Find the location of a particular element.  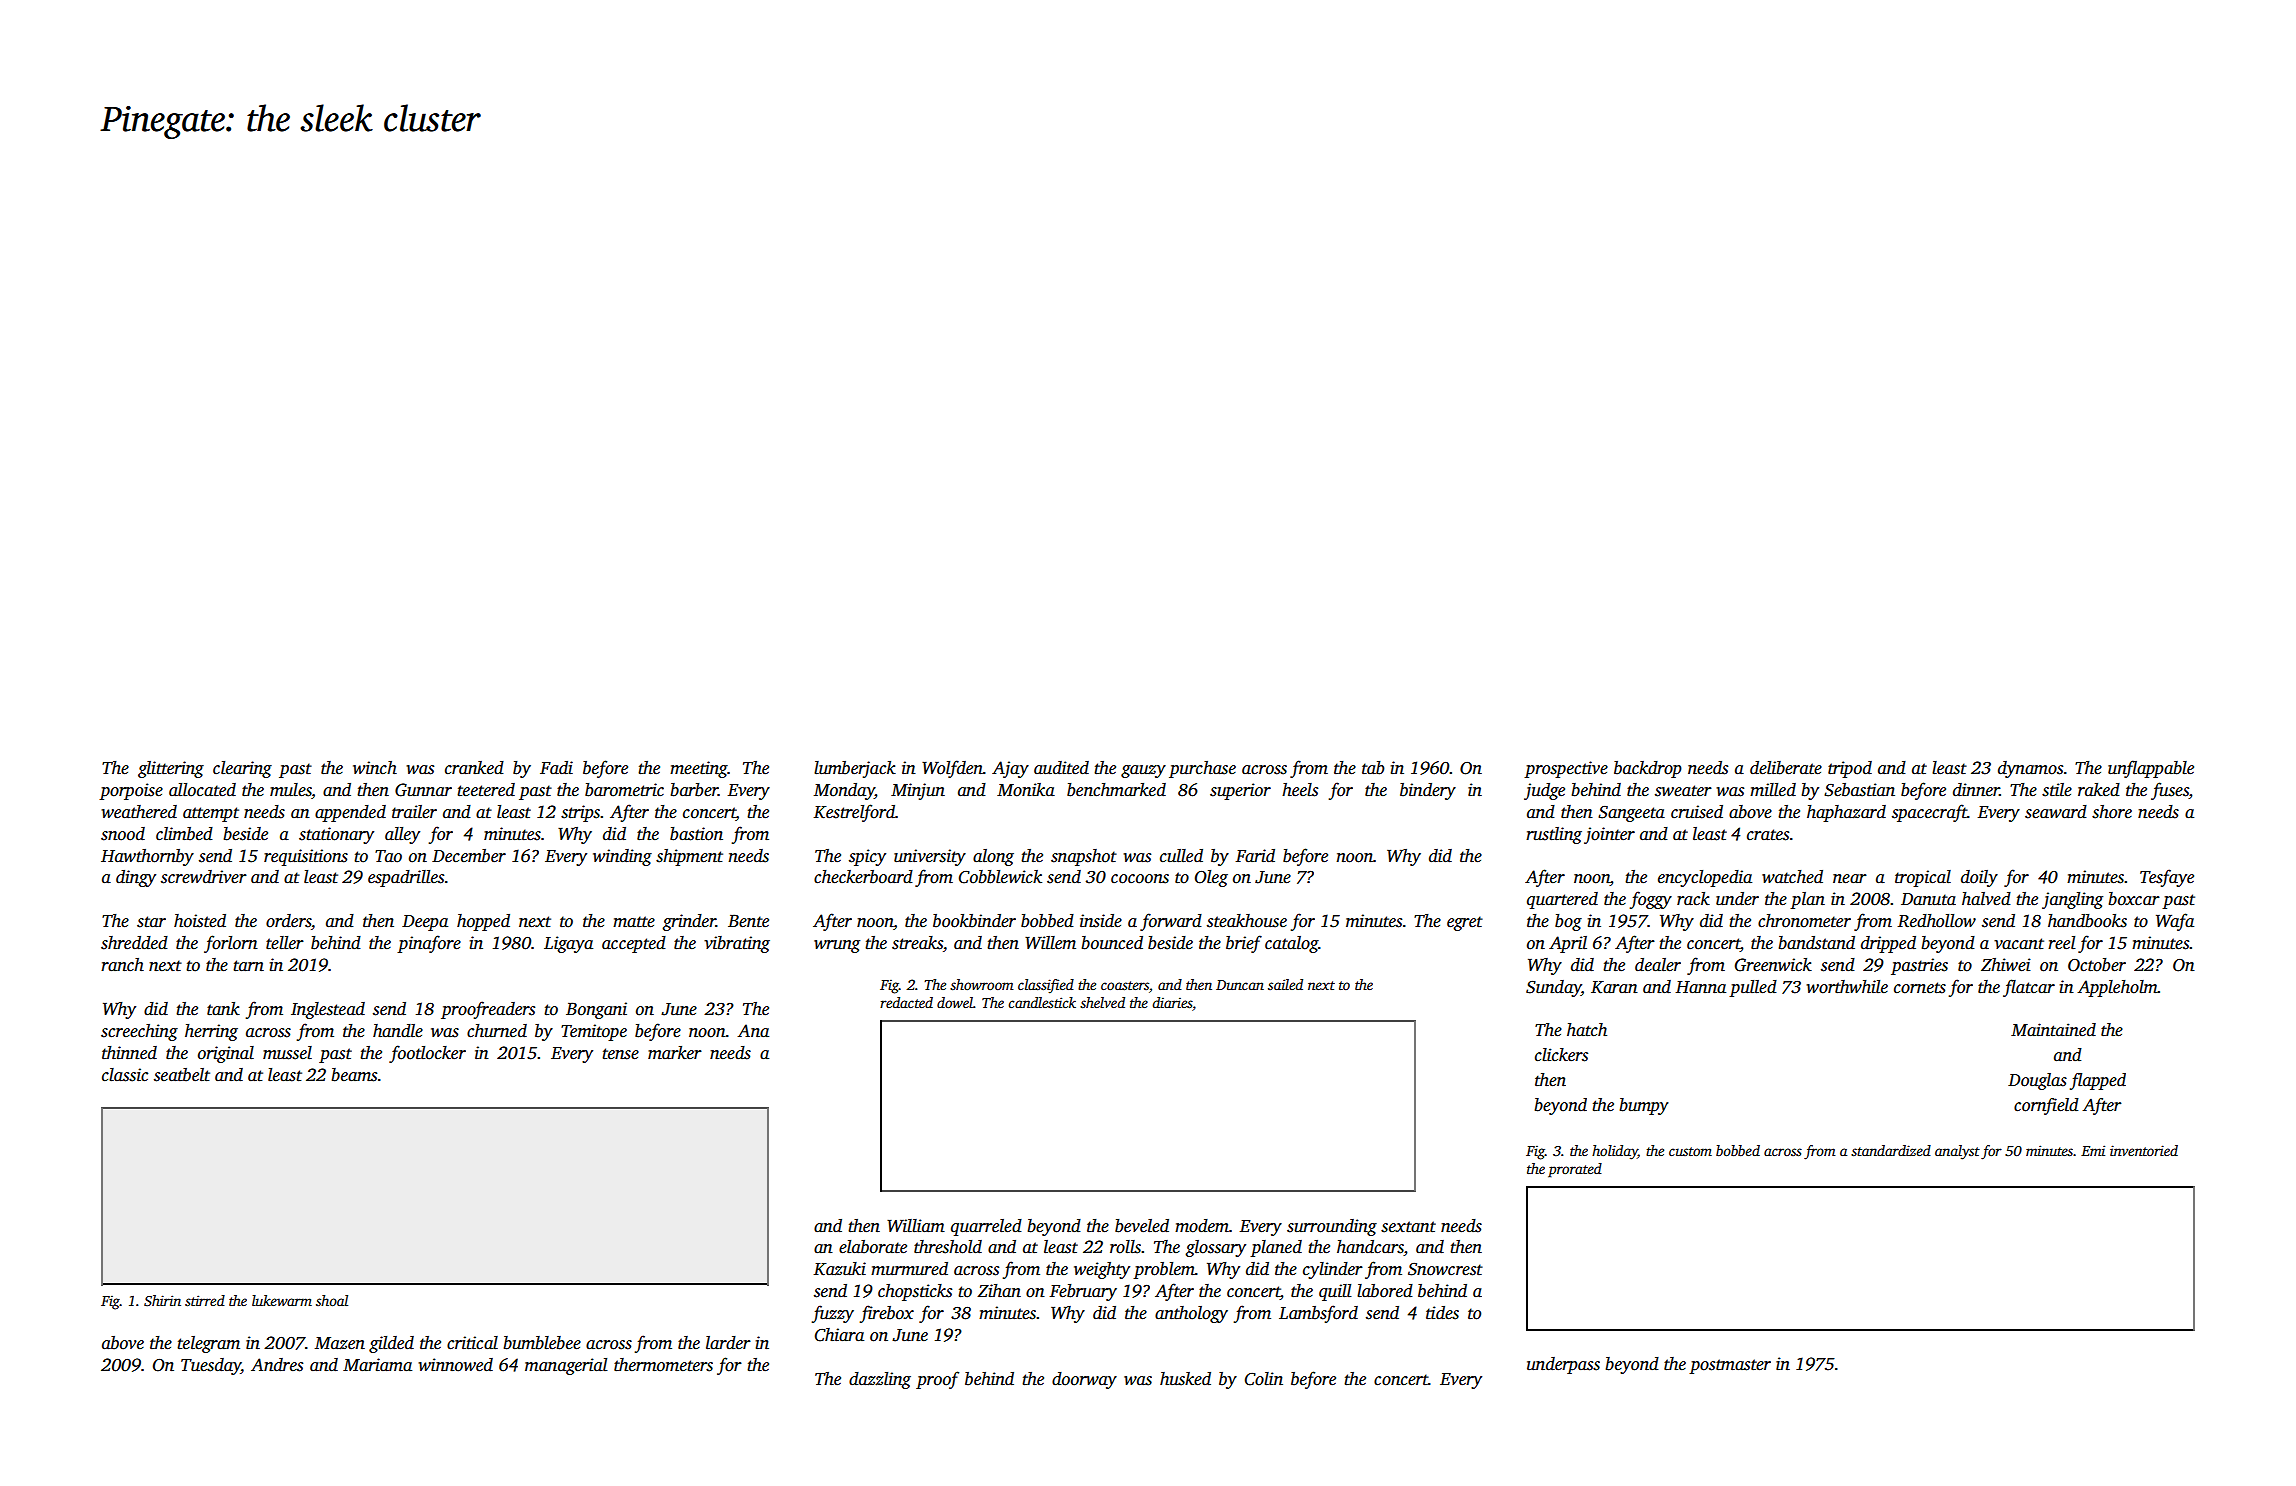

Mazen is located at coordinates (340, 1343).
